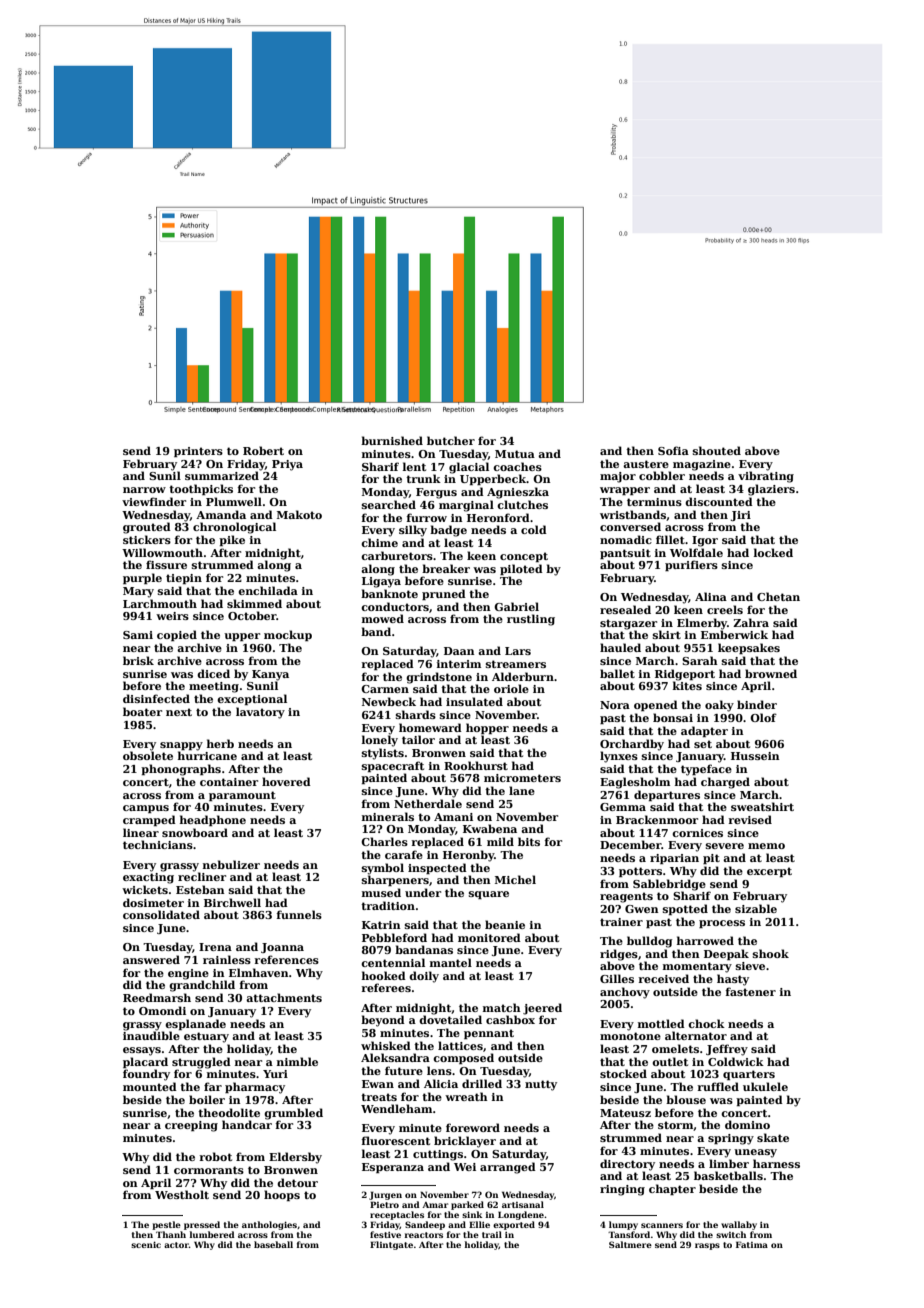  Describe the element at coordinates (771, 953) in the screenshot. I see `shook` at that location.
